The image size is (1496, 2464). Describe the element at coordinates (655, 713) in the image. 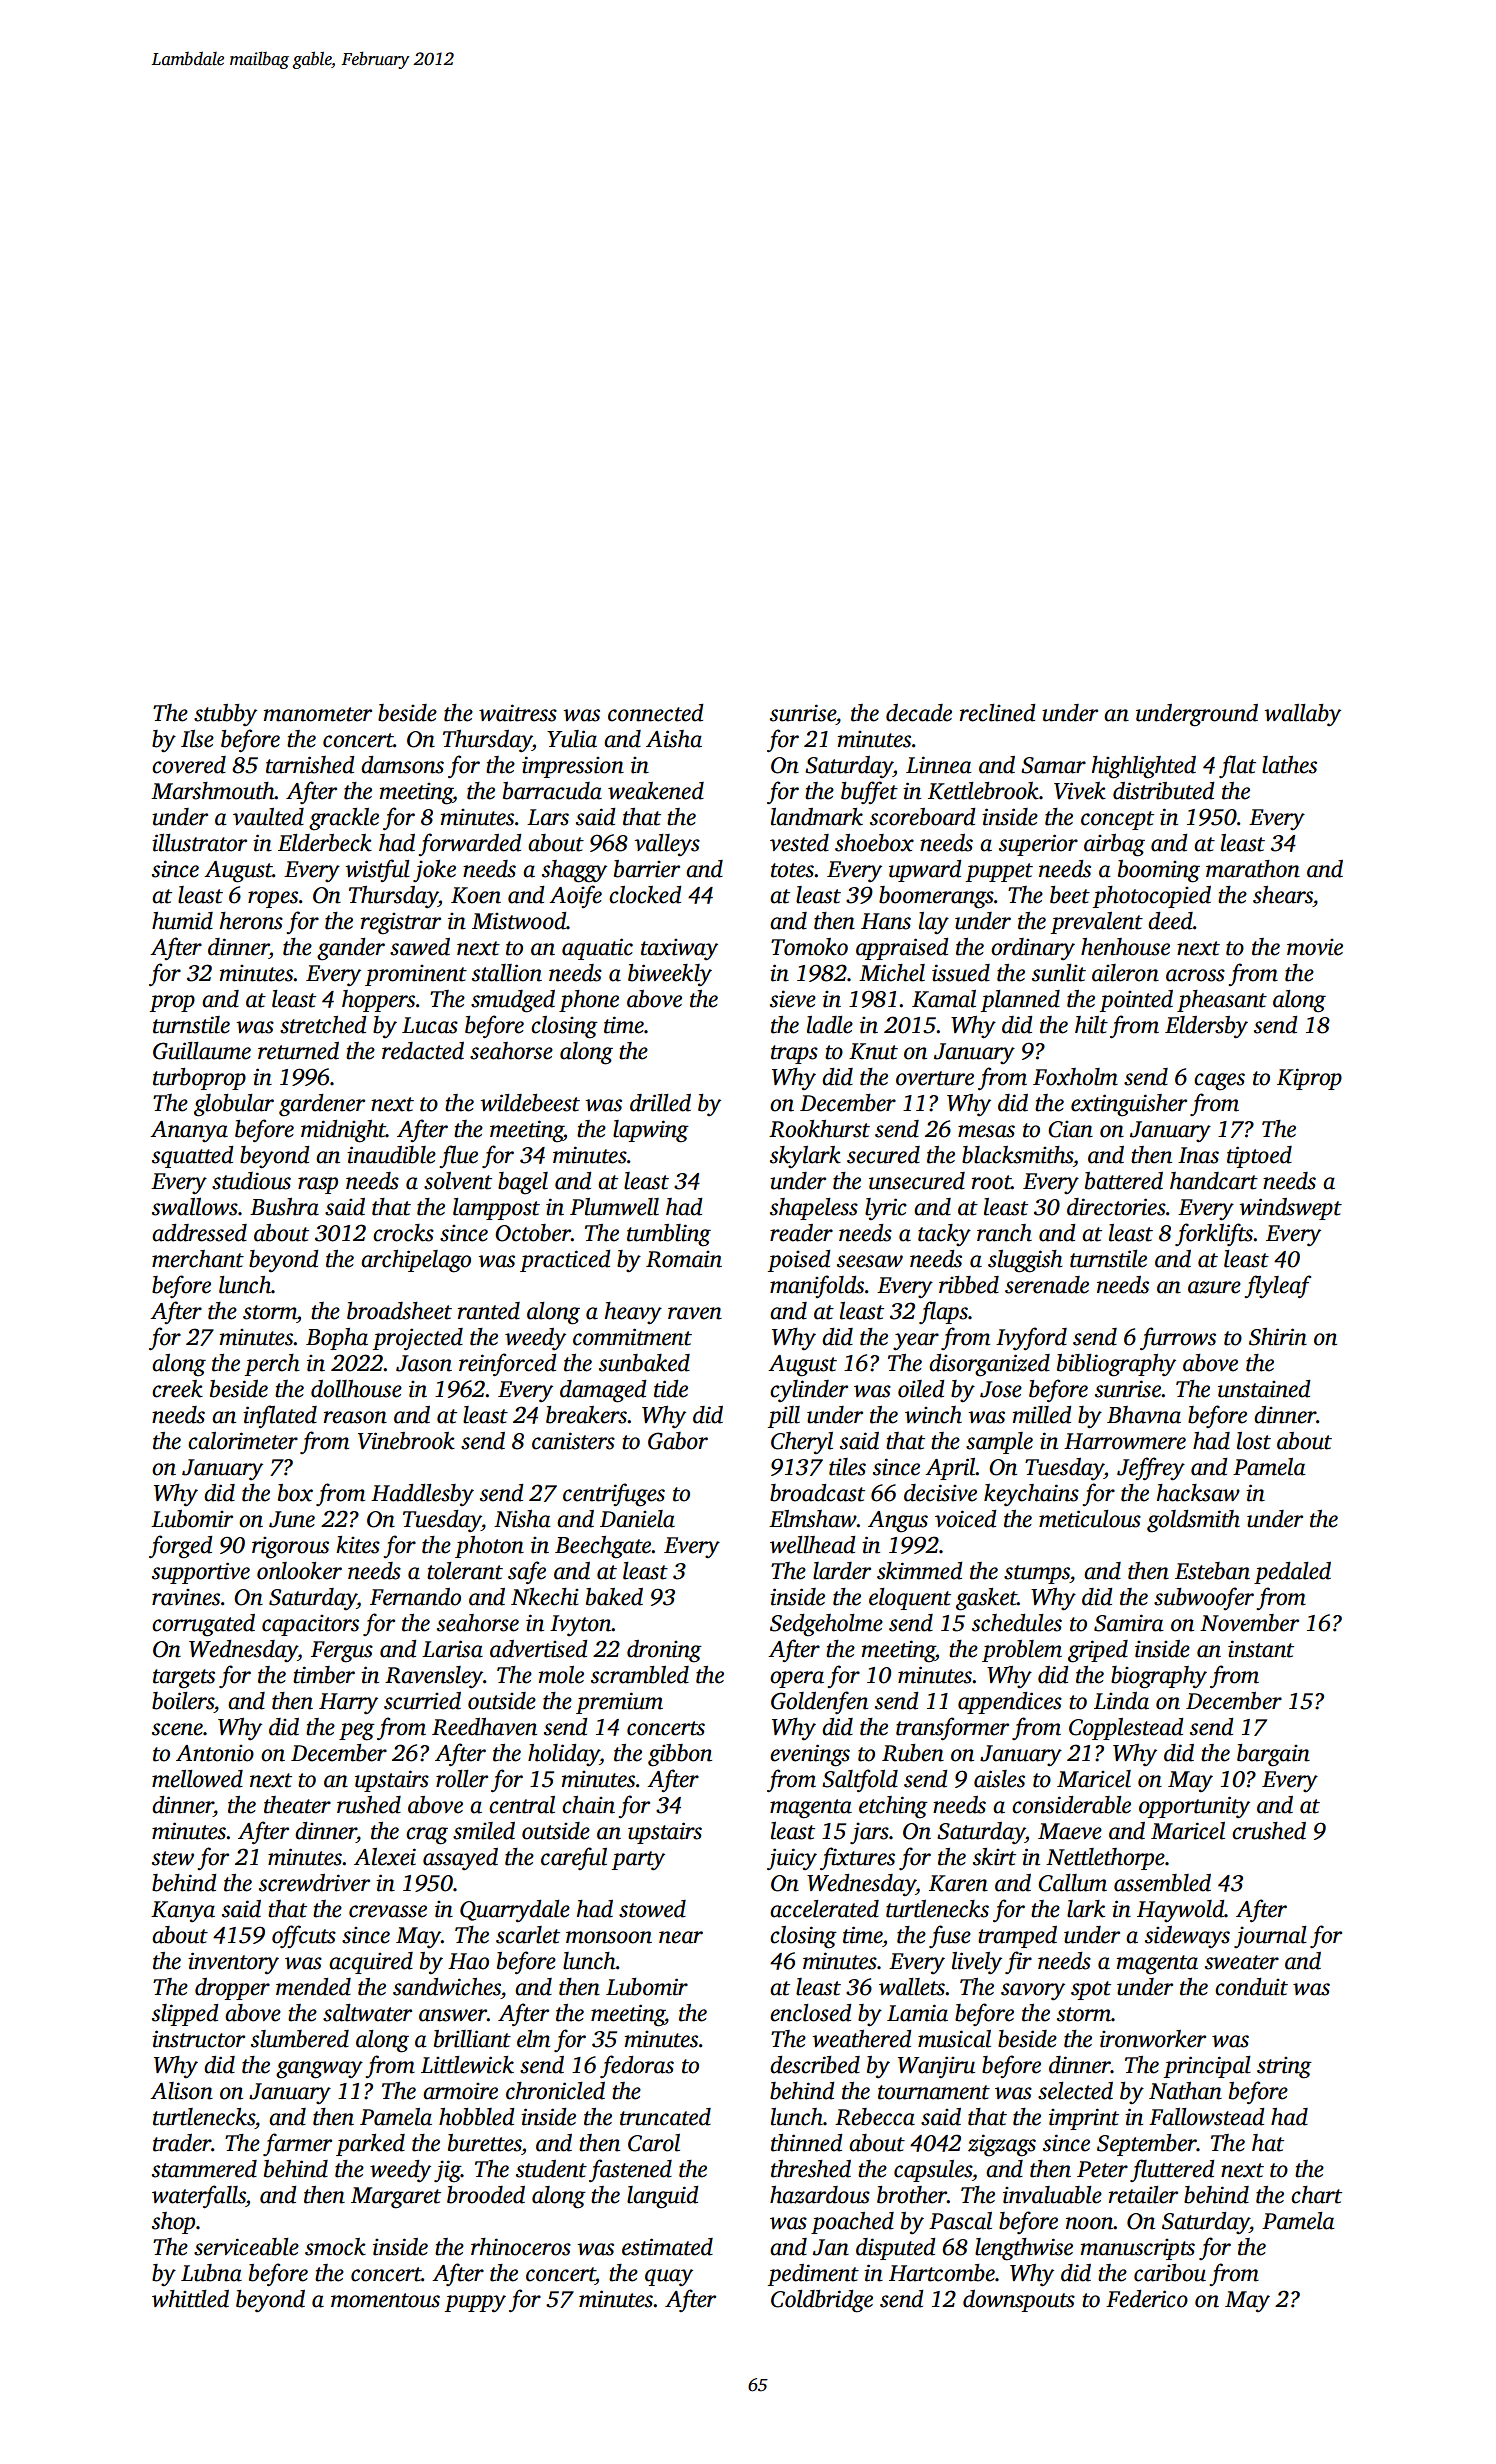

I see `connected` at that location.
